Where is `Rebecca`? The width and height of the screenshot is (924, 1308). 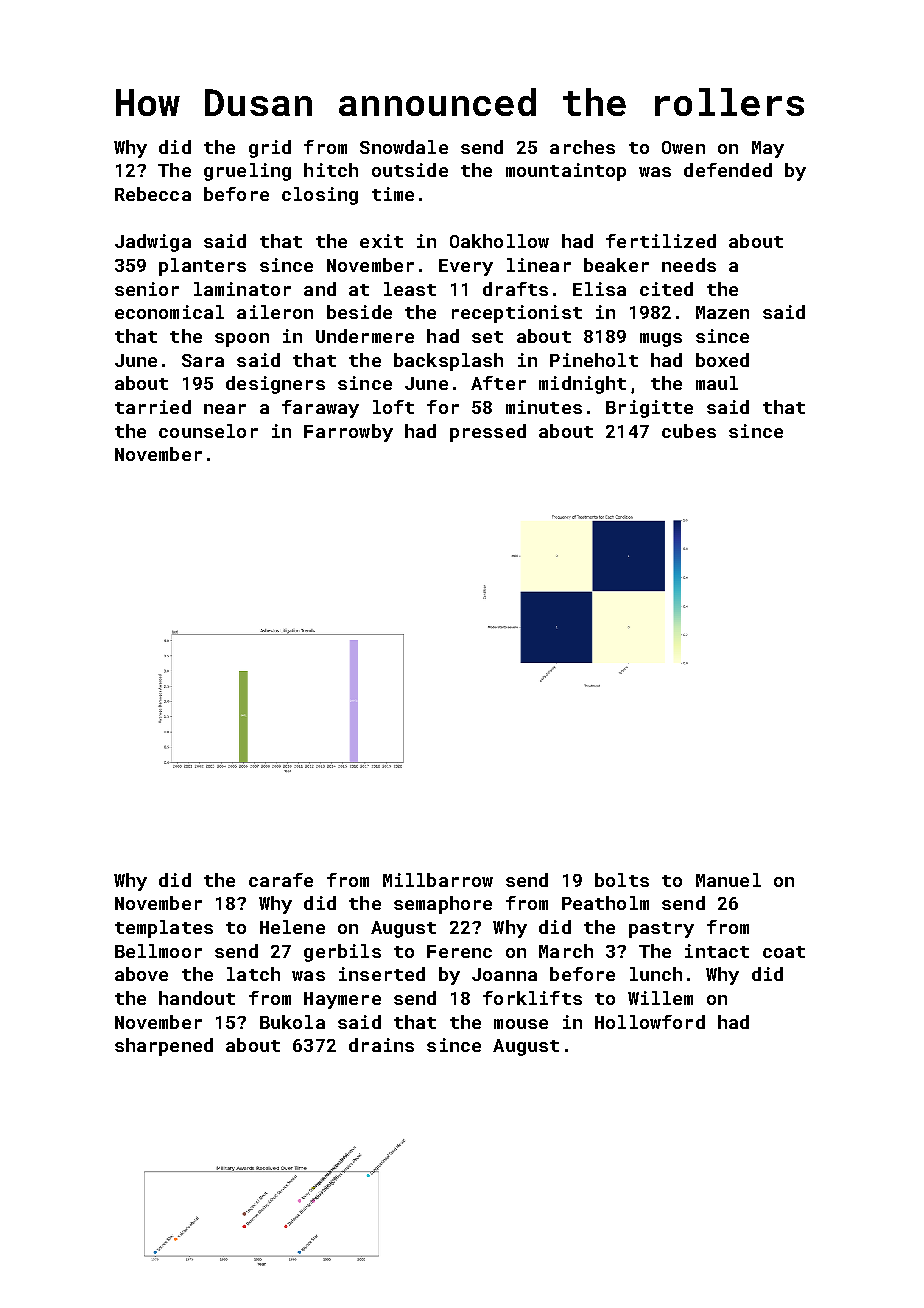 Rebecca is located at coordinates (153, 194).
